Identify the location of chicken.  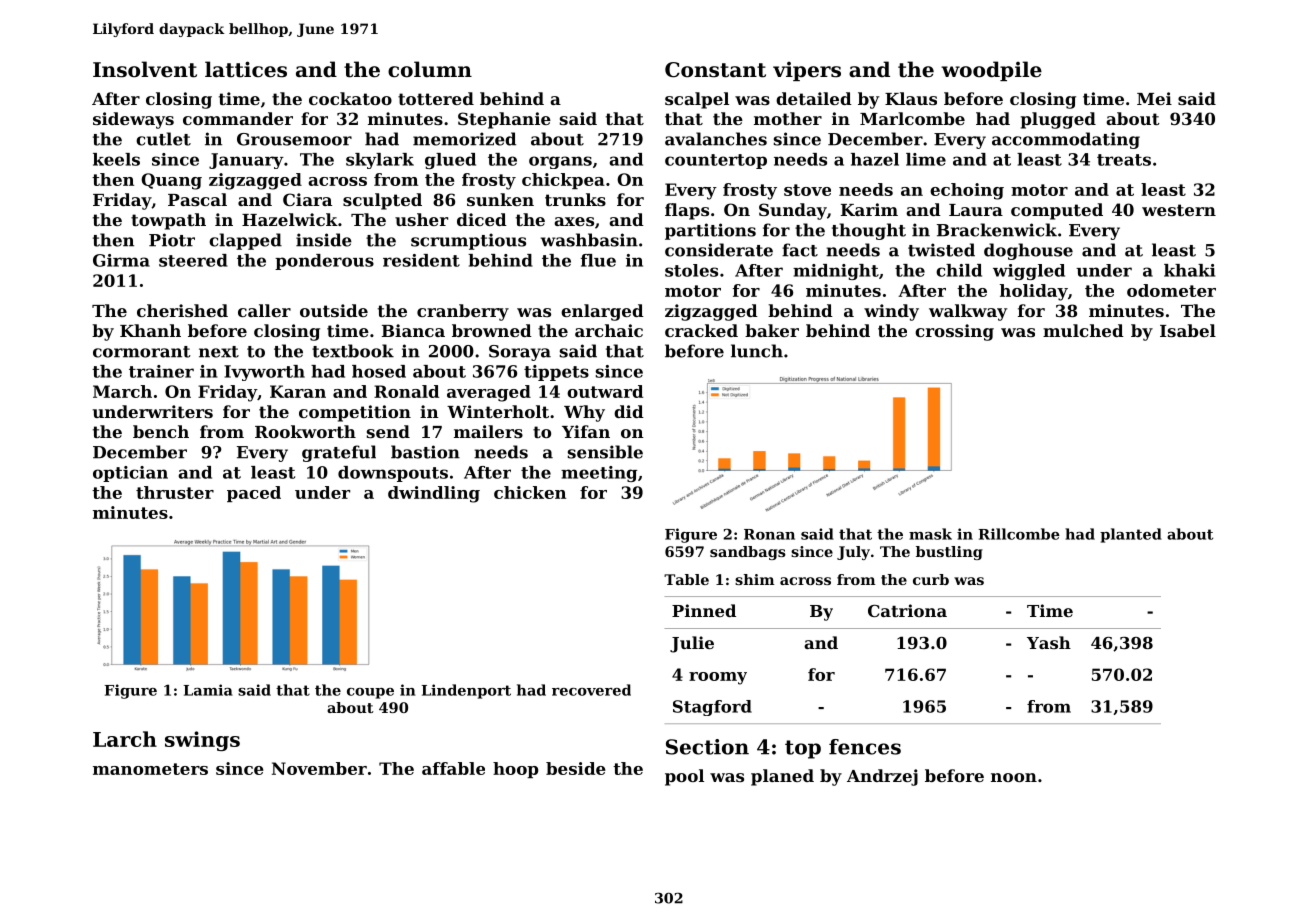
(530, 492).
